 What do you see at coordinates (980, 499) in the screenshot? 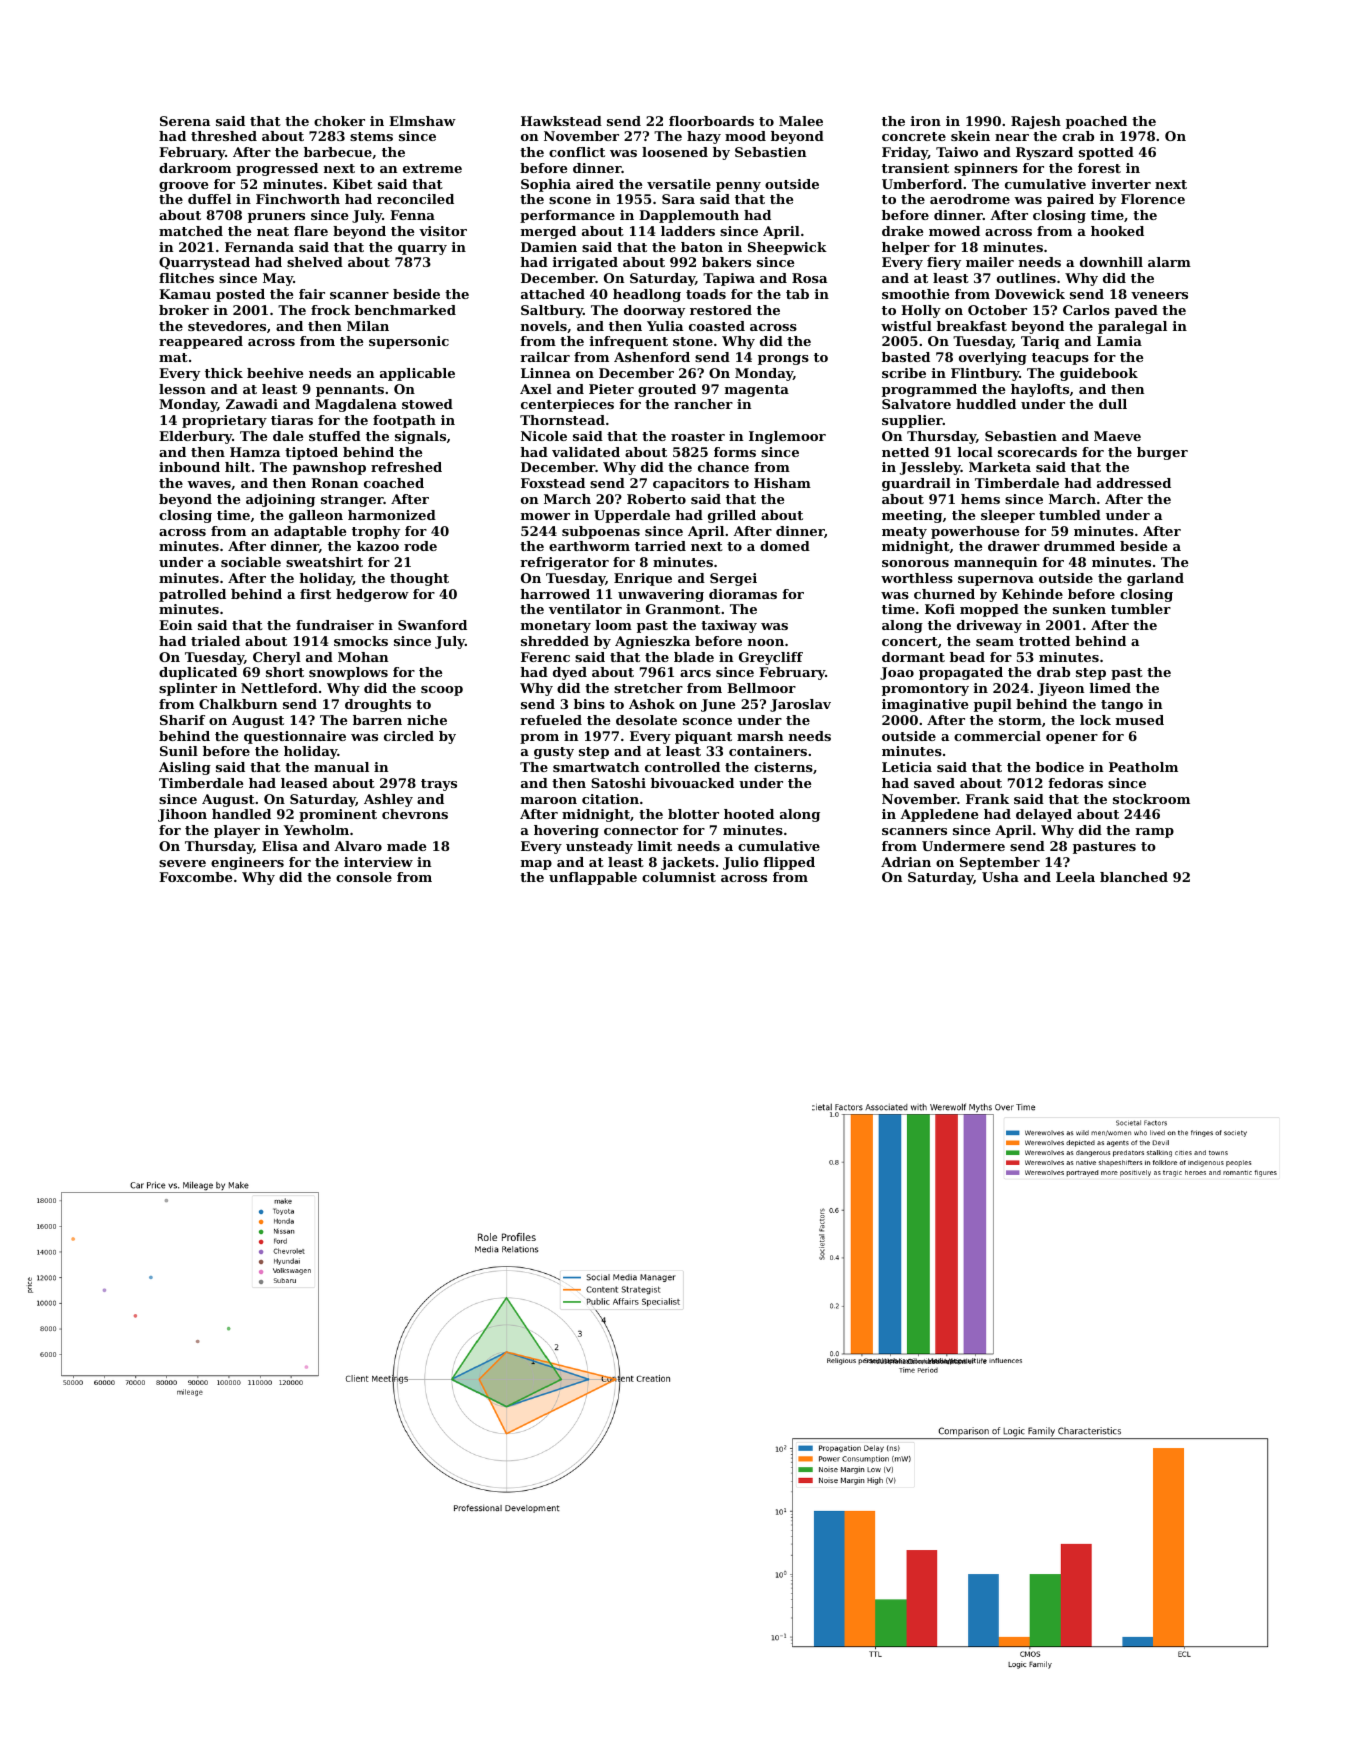
I see `hems` at bounding box center [980, 499].
